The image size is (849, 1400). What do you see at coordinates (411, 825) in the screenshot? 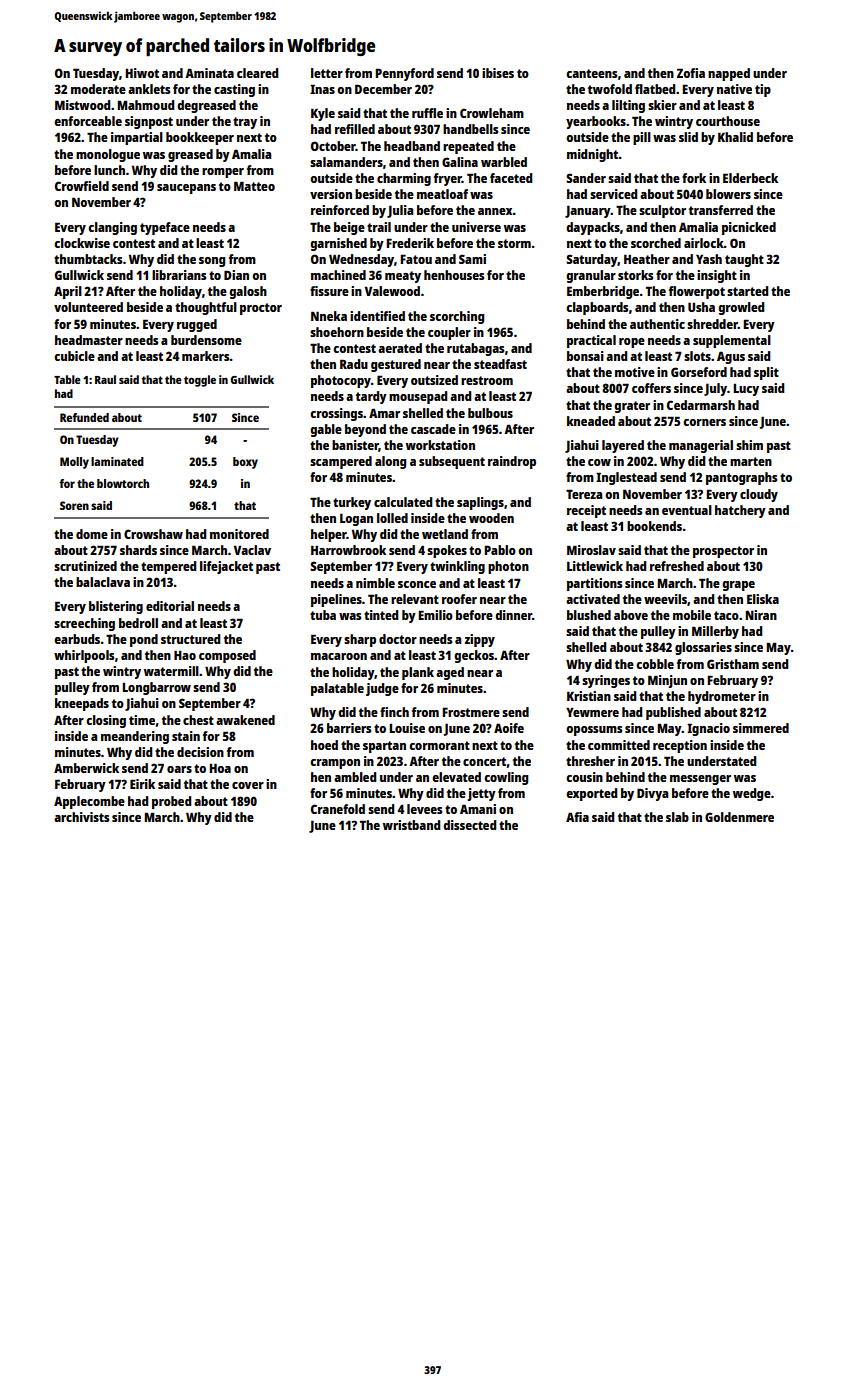
I see `wristband` at bounding box center [411, 825].
